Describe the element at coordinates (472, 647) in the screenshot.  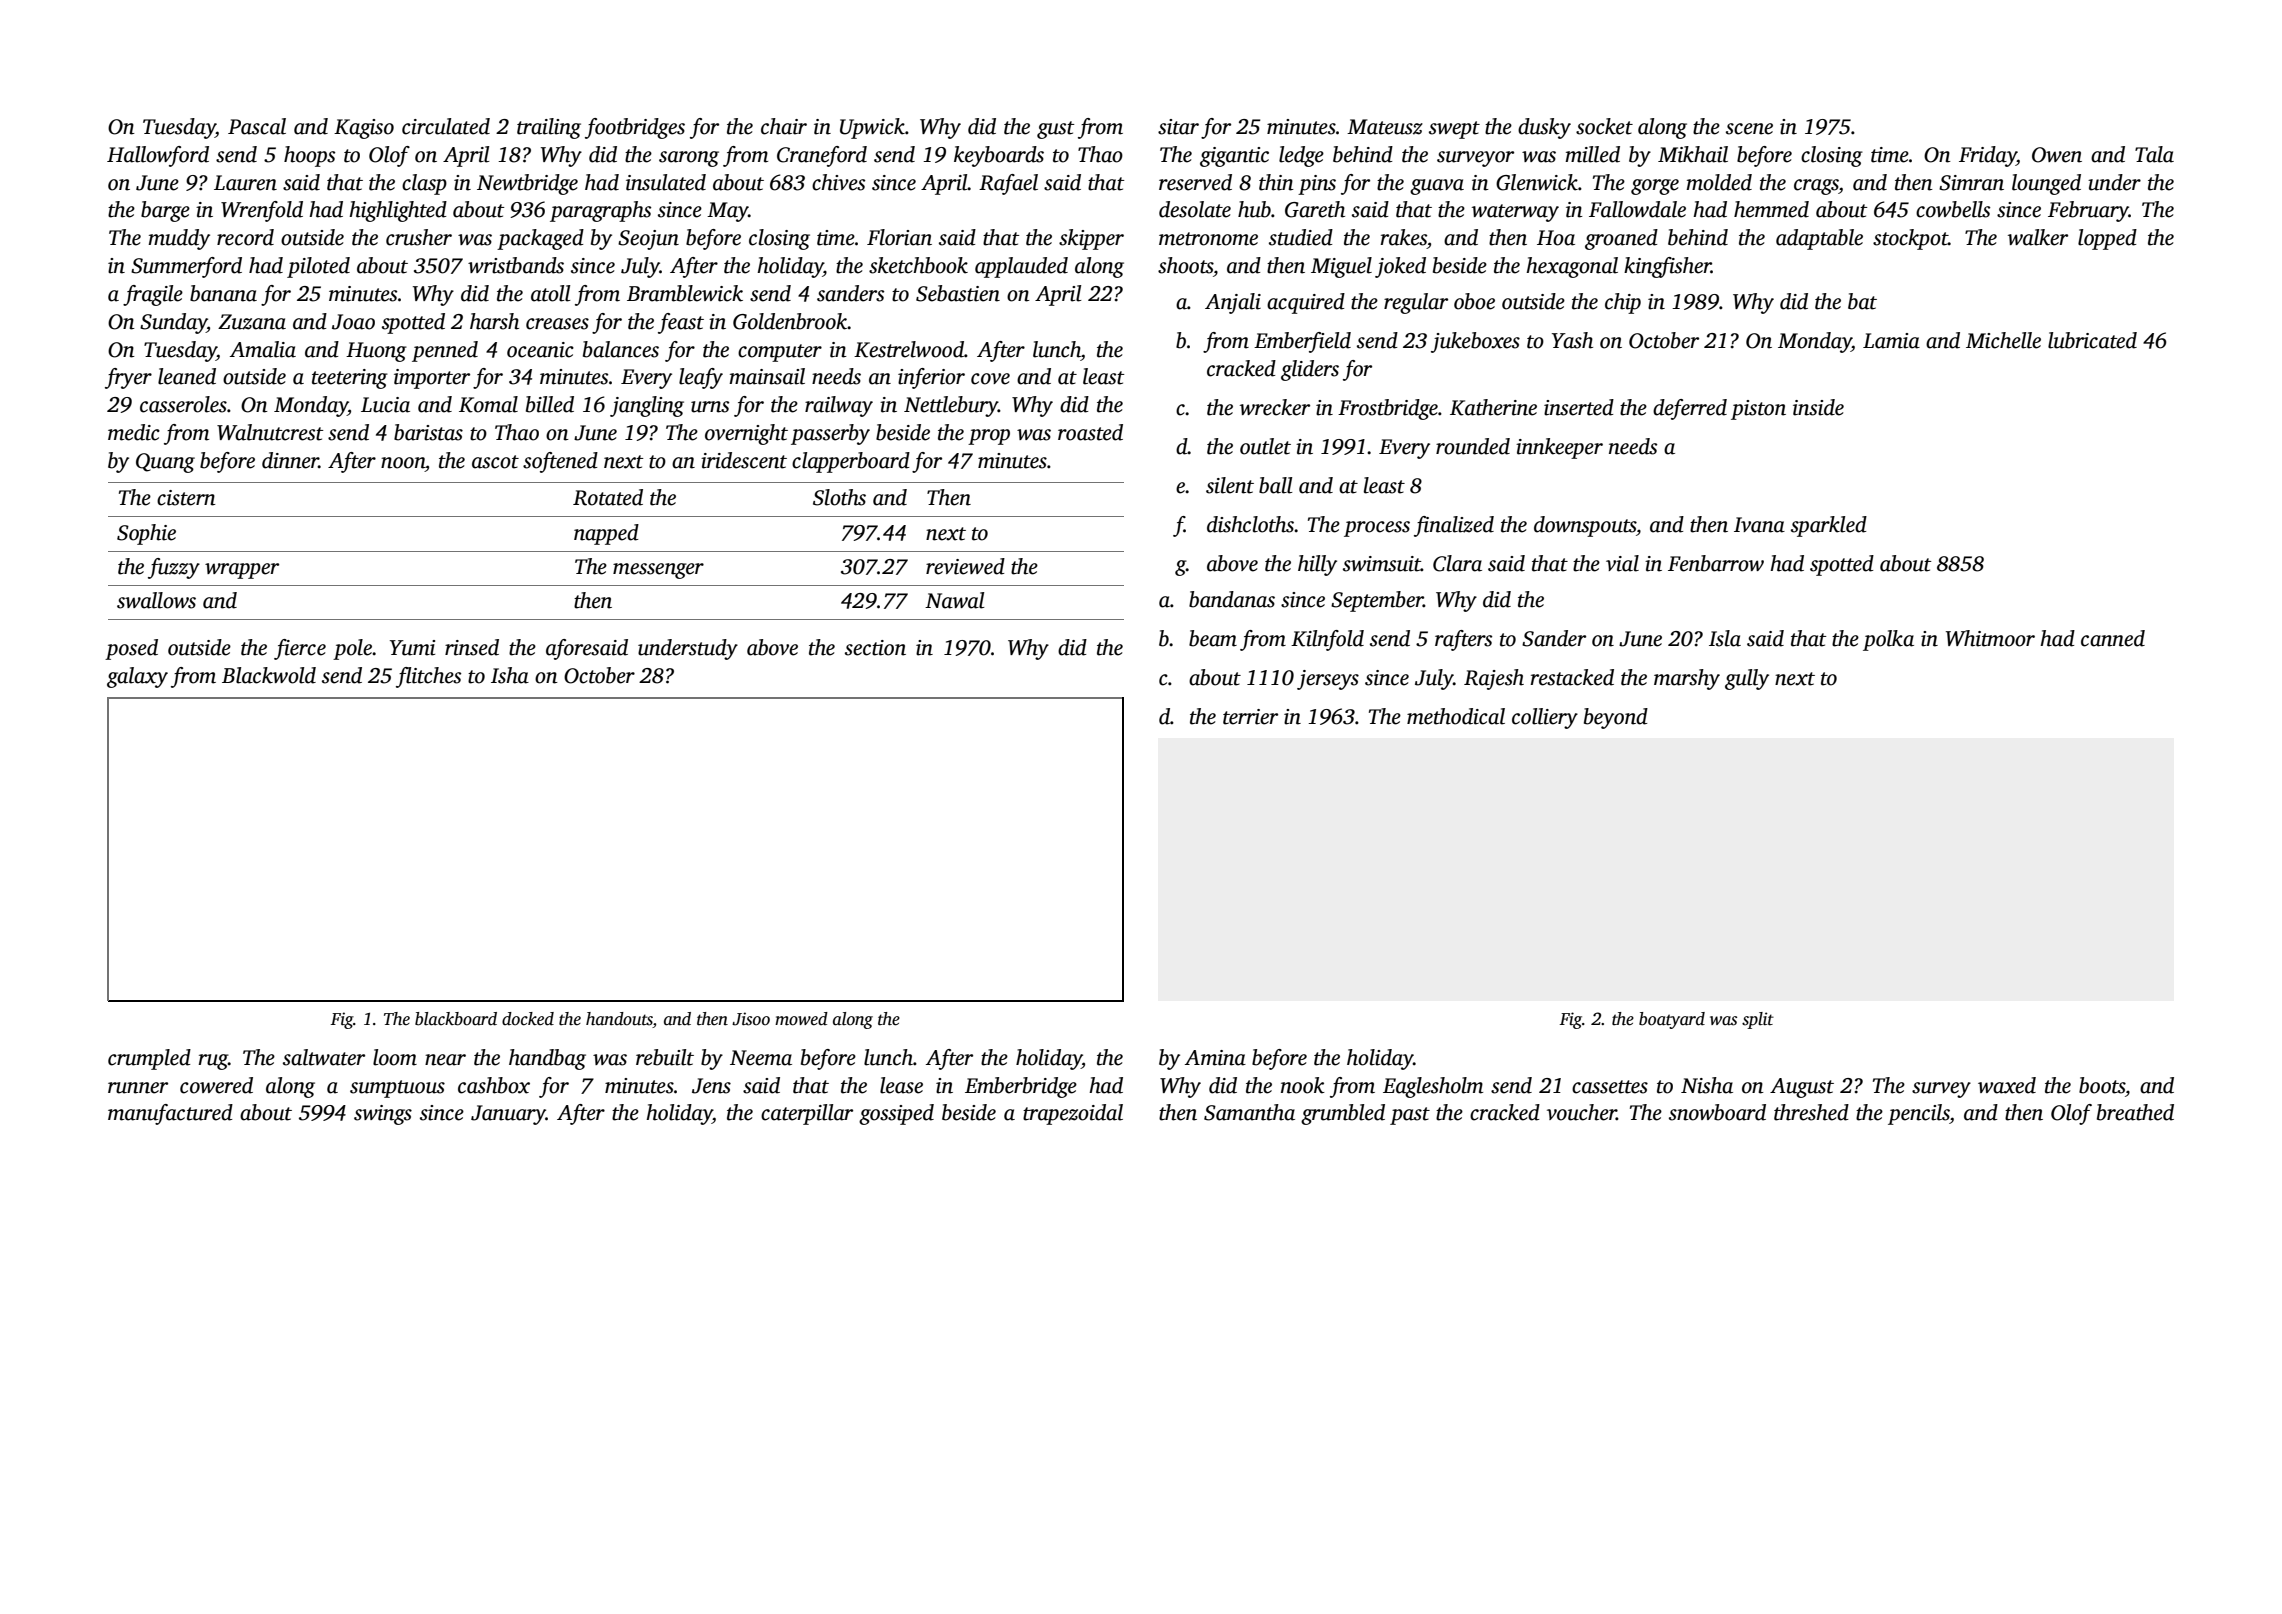
I see `rinsed` at that location.
